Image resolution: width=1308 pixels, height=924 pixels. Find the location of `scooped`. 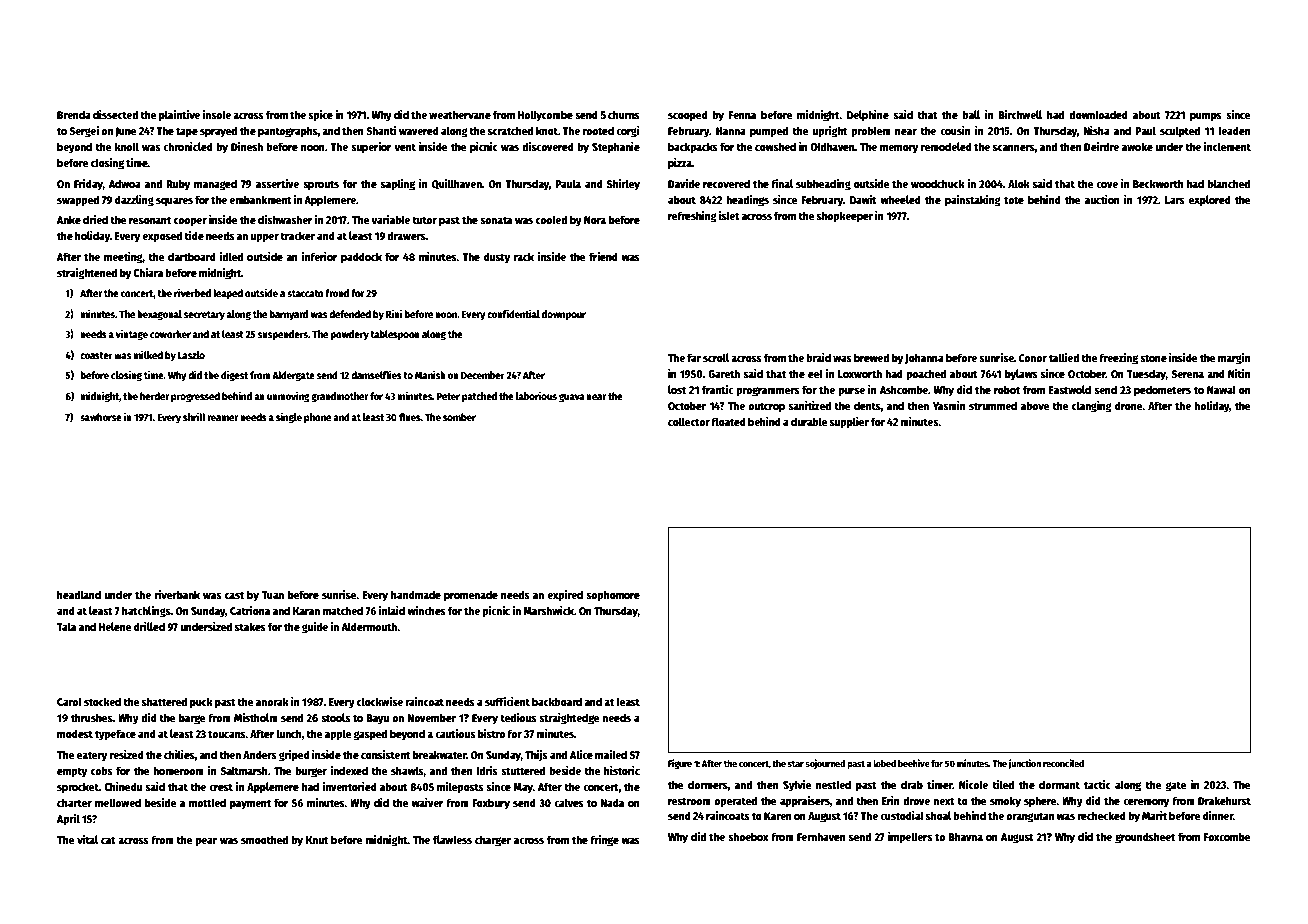

scooped is located at coordinates (688, 116).
